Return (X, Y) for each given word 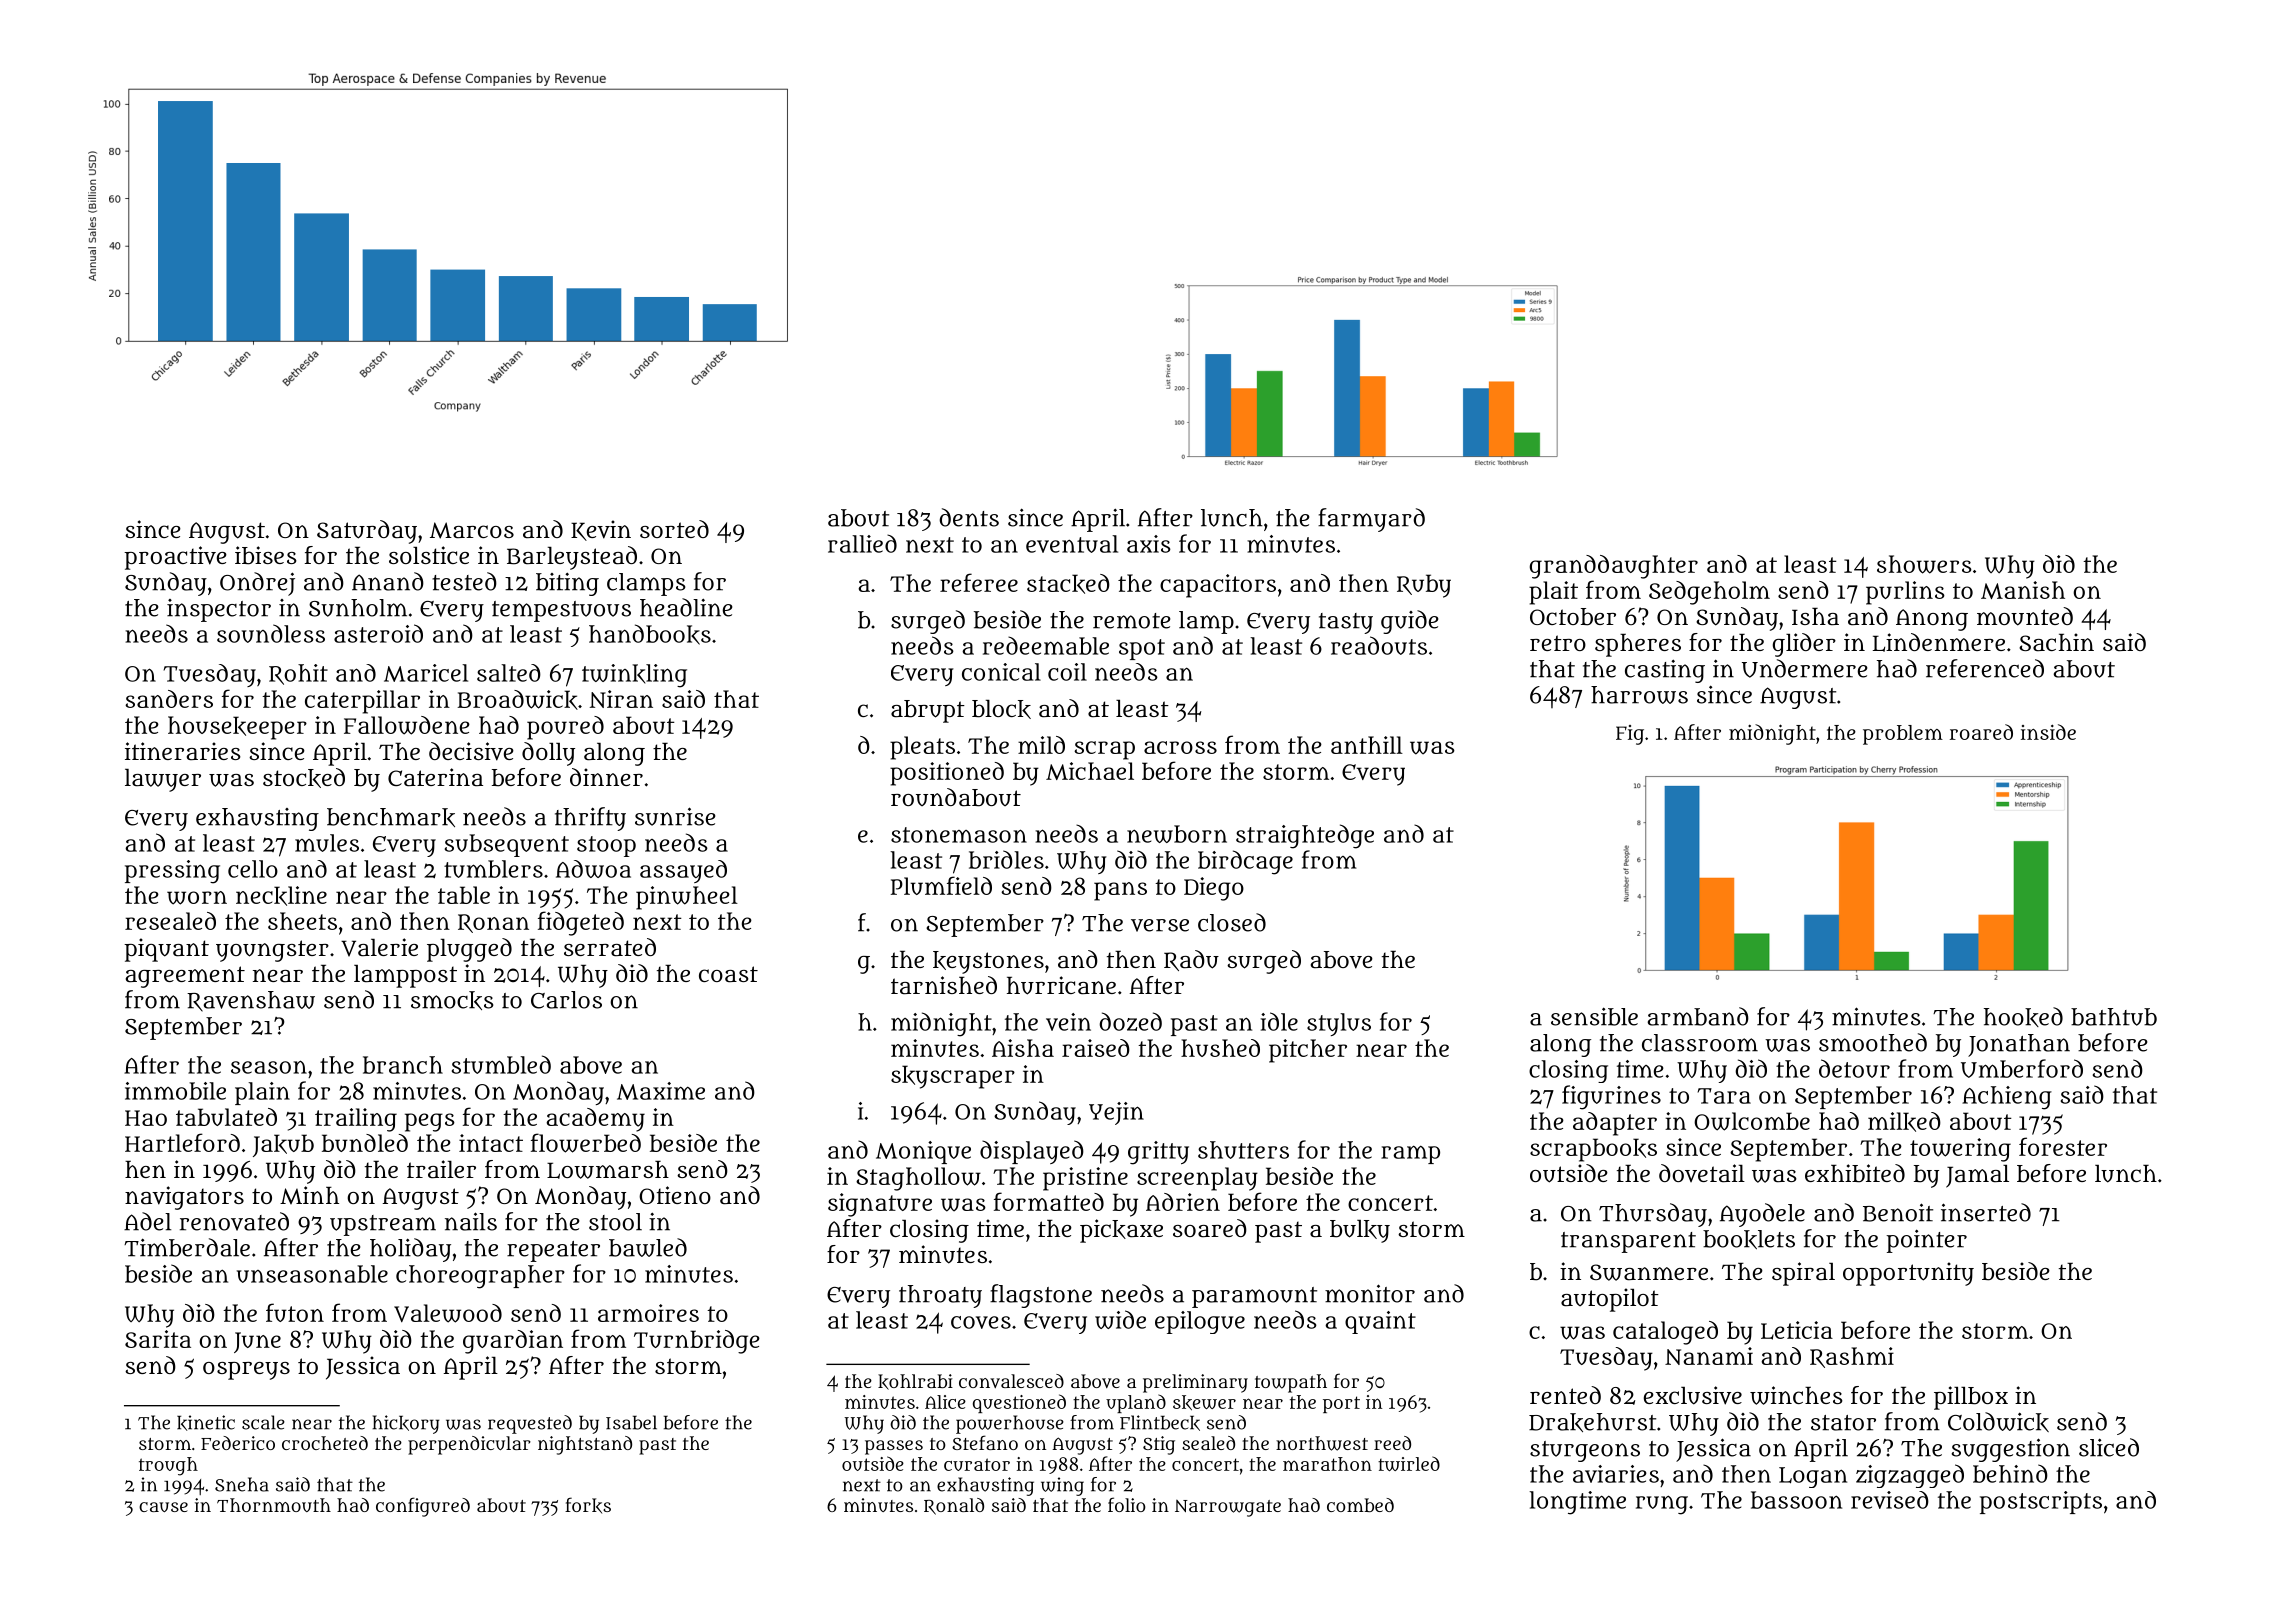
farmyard (1371, 520)
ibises (266, 555)
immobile (175, 1091)
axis (1149, 544)
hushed (1220, 1048)
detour (1854, 1068)
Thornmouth (274, 1505)
